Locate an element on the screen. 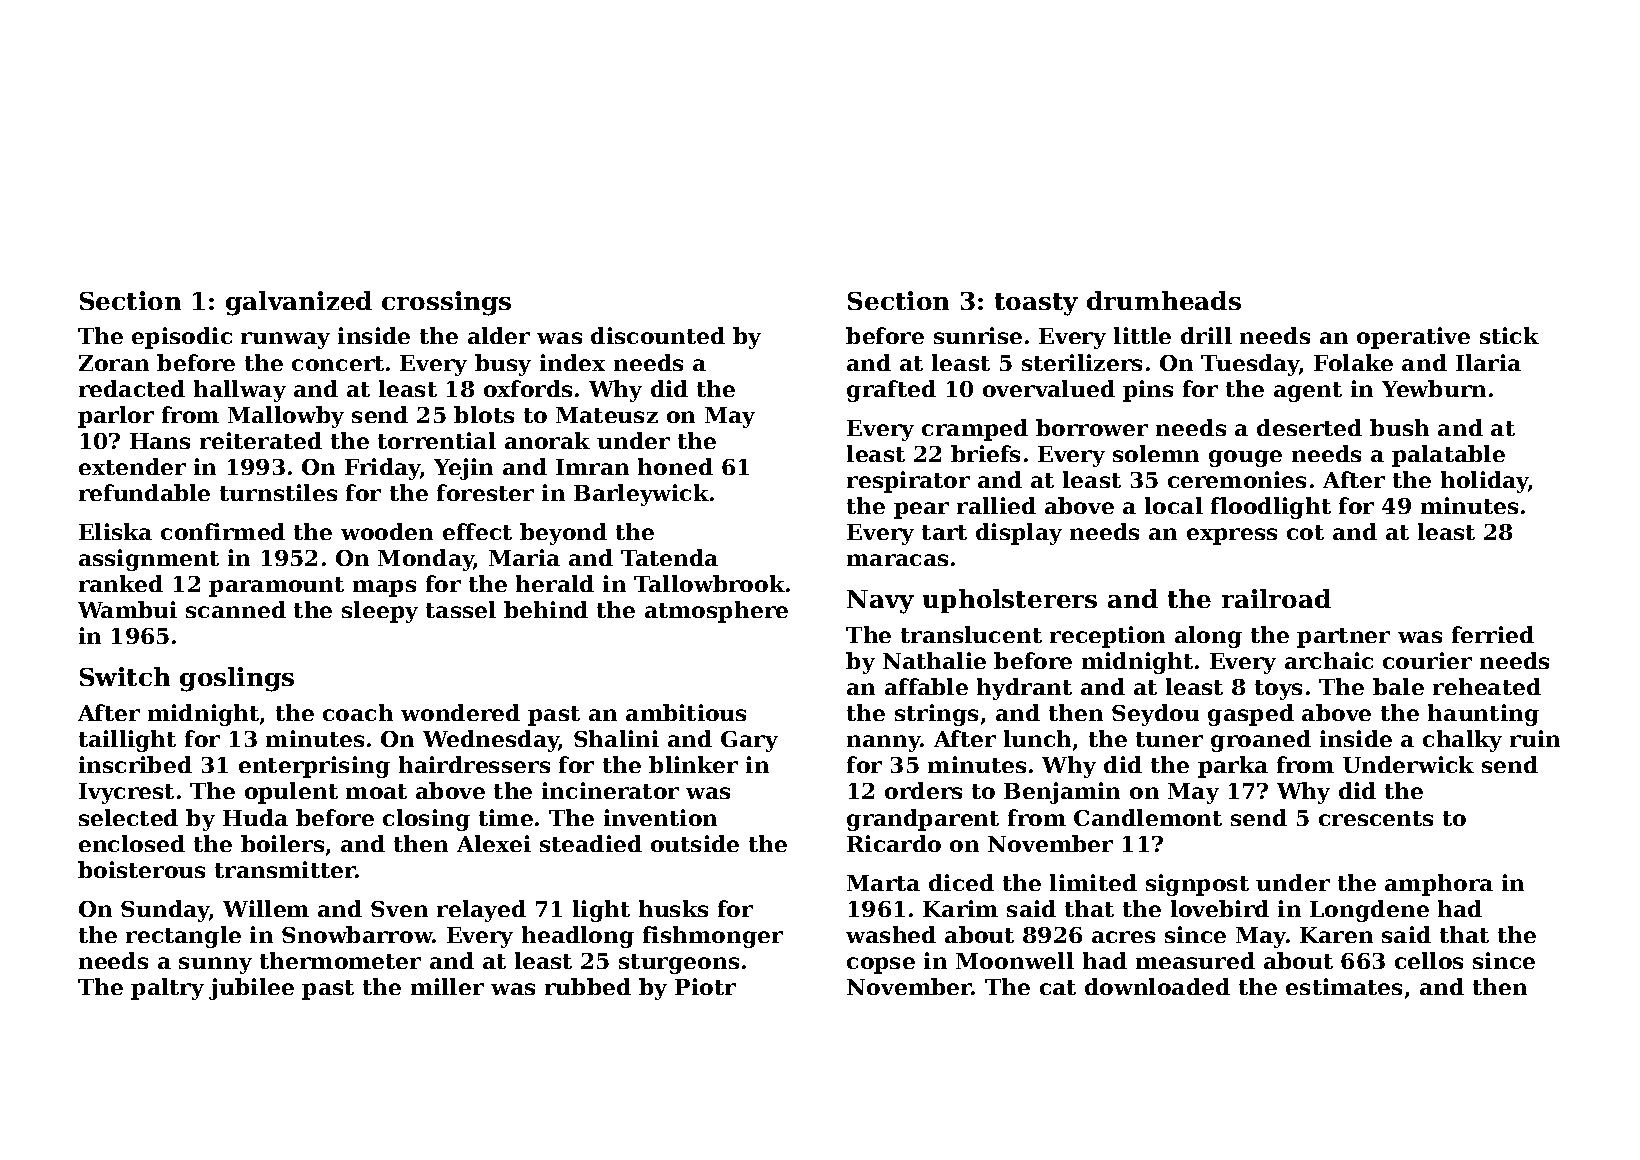 Image resolution: width=1640 pixels, height=1160 pixels. deserted is located at coordinates (1309, 427).
